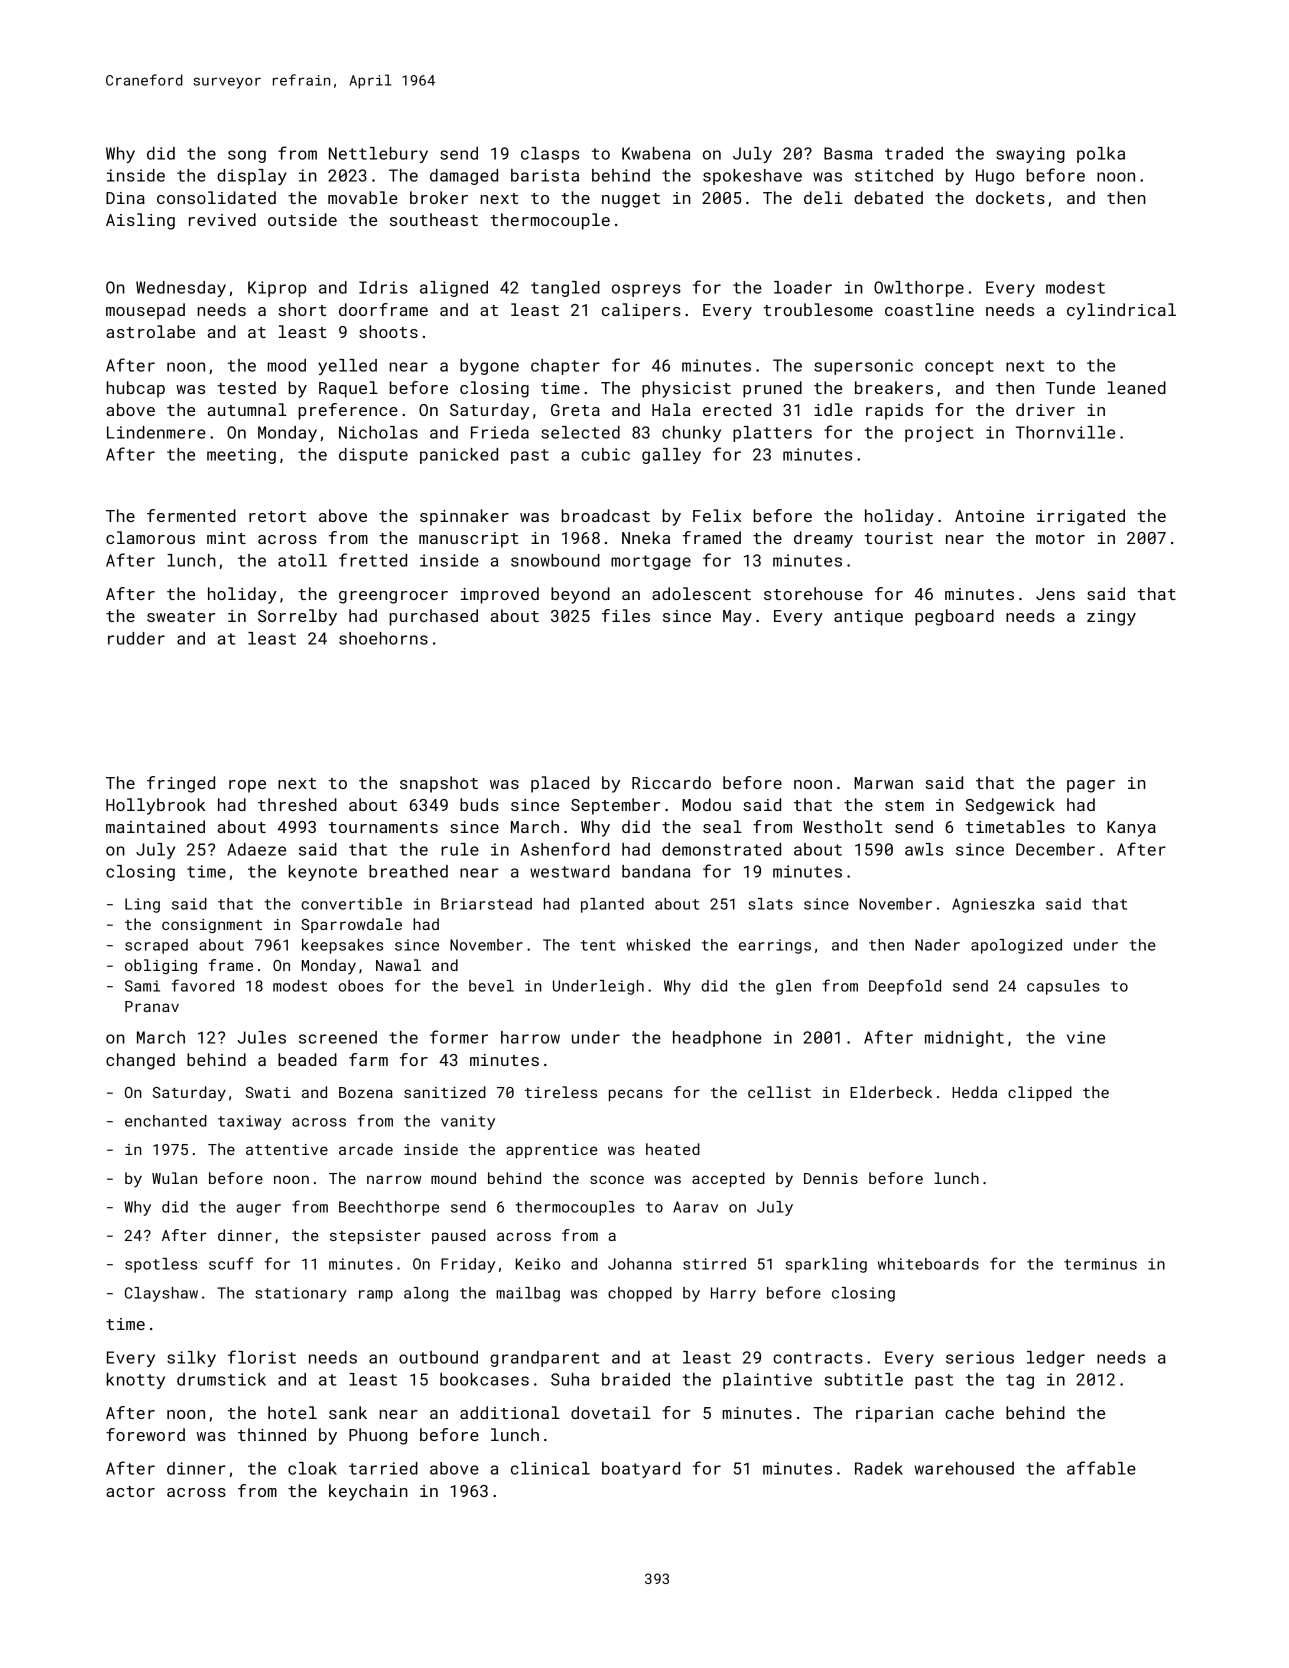 The height and width of the screenshot is (1668, 1289). Describe the element at coordinates (658, 945) in the screenshot. I see `whisked` at that location.
